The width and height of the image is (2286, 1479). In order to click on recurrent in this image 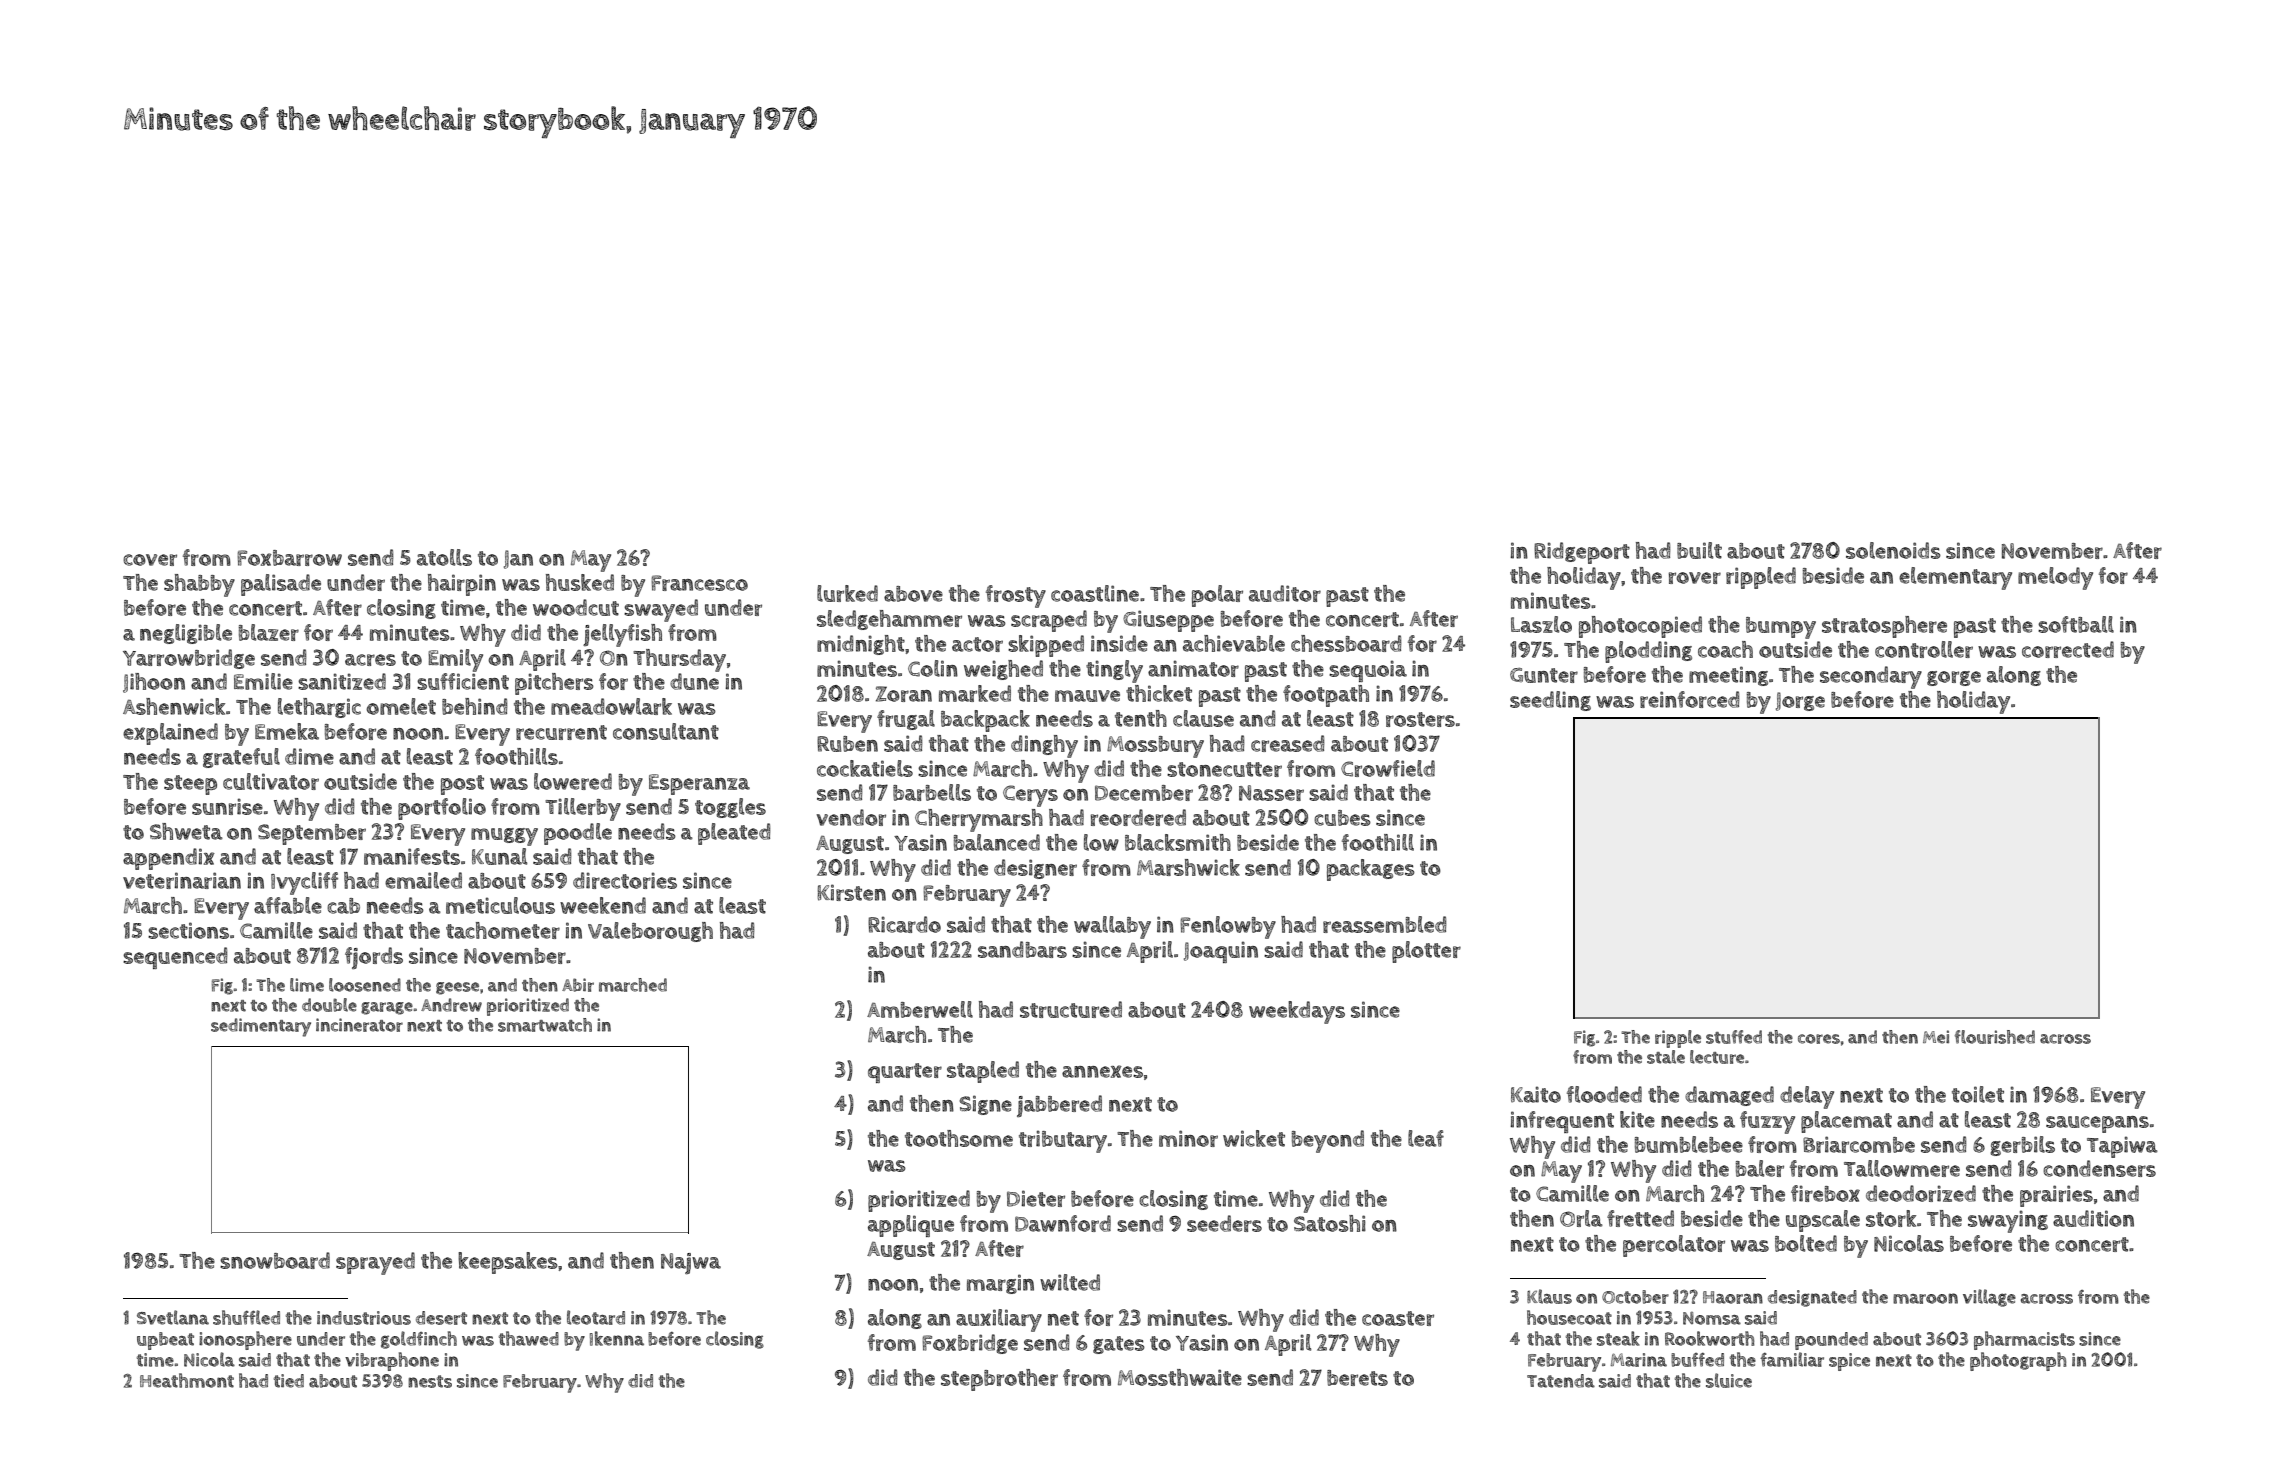, I will do `click(561, 732)`.
